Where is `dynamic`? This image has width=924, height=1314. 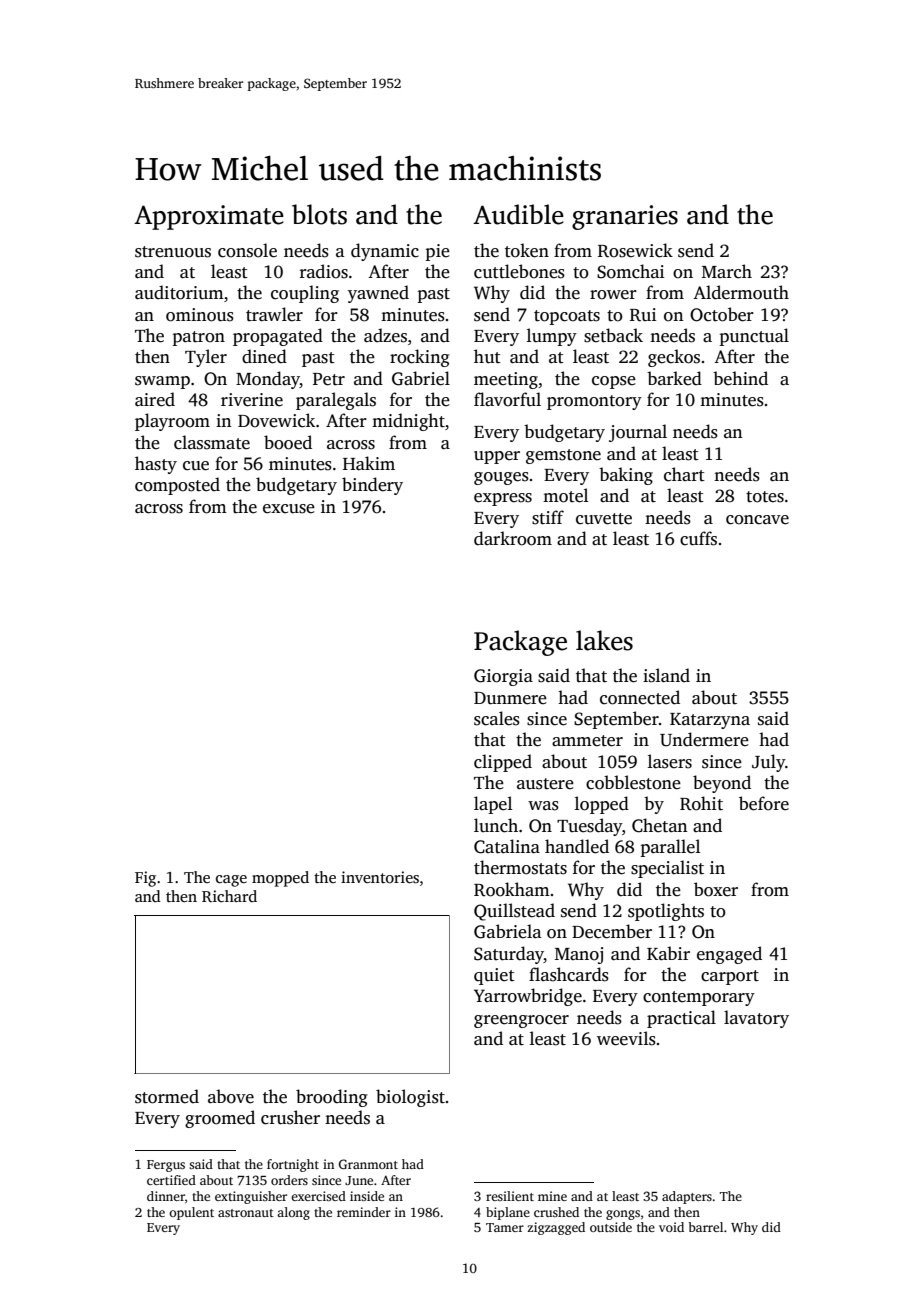 dynamic is located at coordinates (385, 252).
